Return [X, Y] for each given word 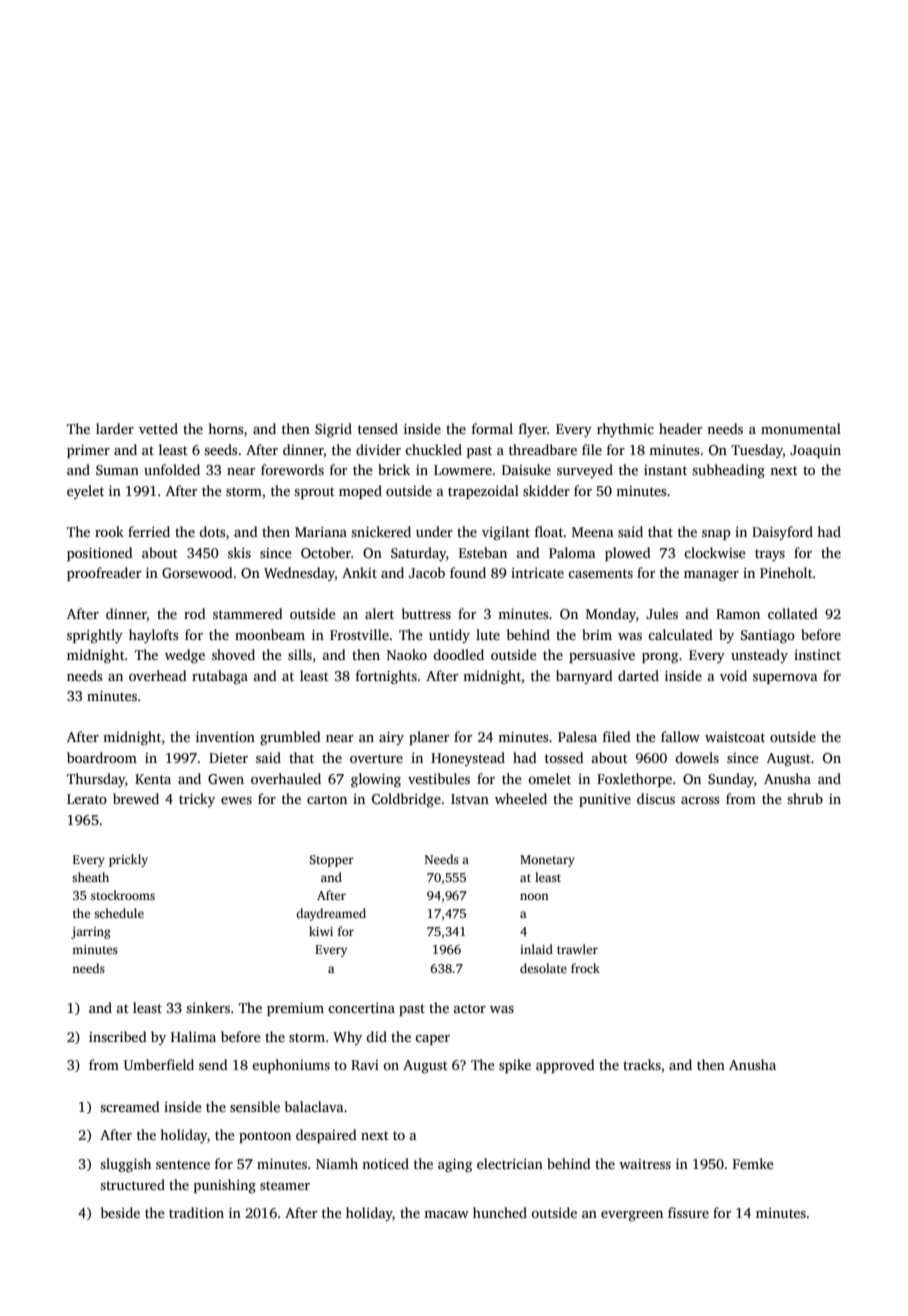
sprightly [95, 636]
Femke [753, 1163]
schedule [119, 913]
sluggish [125, 1165]
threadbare [543, 449]
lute [488, 634]
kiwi [321, 931]
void [733, 675]
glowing [376, 780]
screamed [130, 1106]
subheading [728, 471]
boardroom [102, 757]
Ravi [365, 1065]
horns [225, 428]
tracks [642, 1064]
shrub [805, 798]
